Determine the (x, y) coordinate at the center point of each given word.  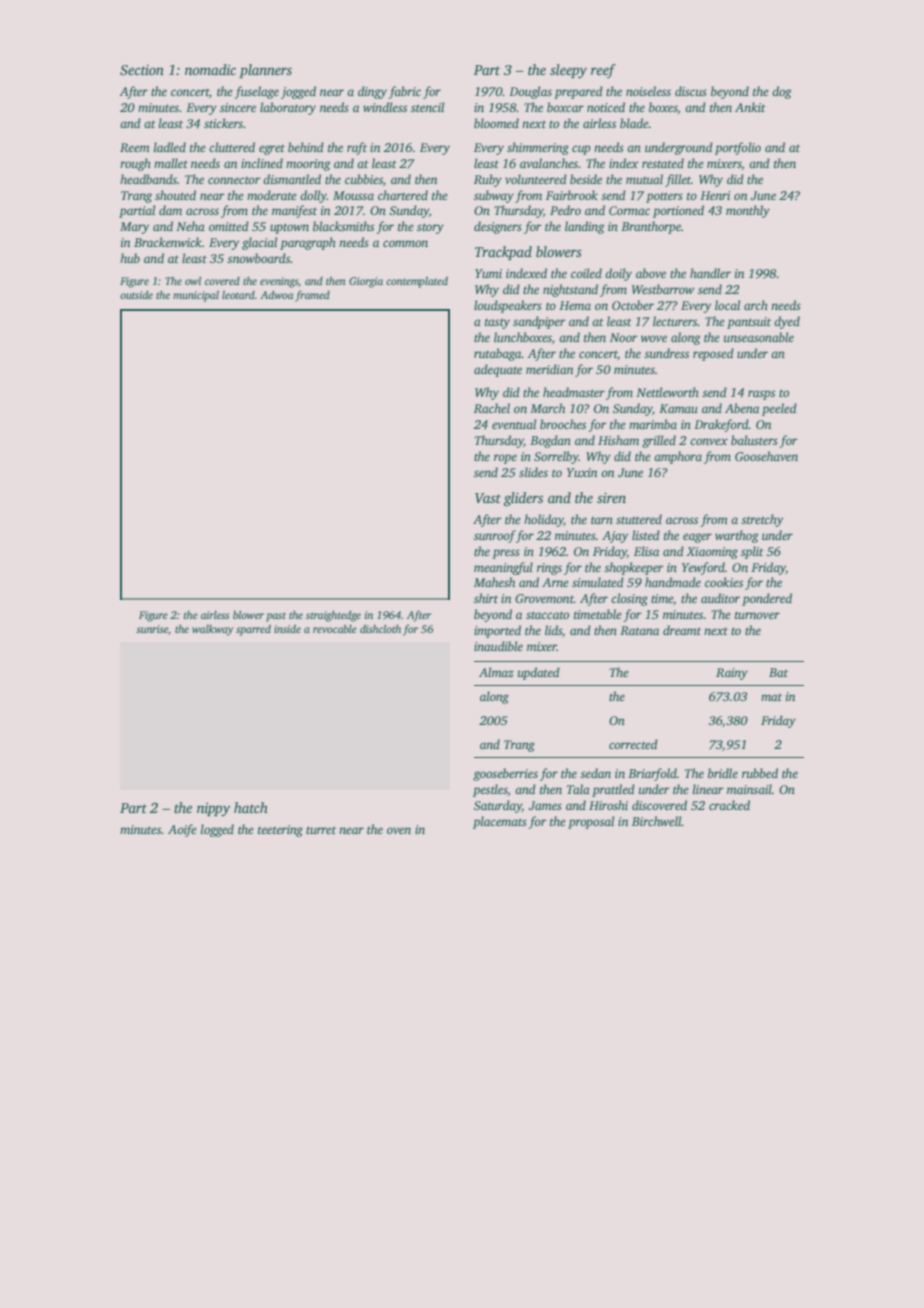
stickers (223, 123)
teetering (280, 831)
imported (497, 631)
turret (321, 830)
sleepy (568, 71)
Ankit (750, 107)
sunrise (152, 629)
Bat (778, 672)
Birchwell (657, 821)
